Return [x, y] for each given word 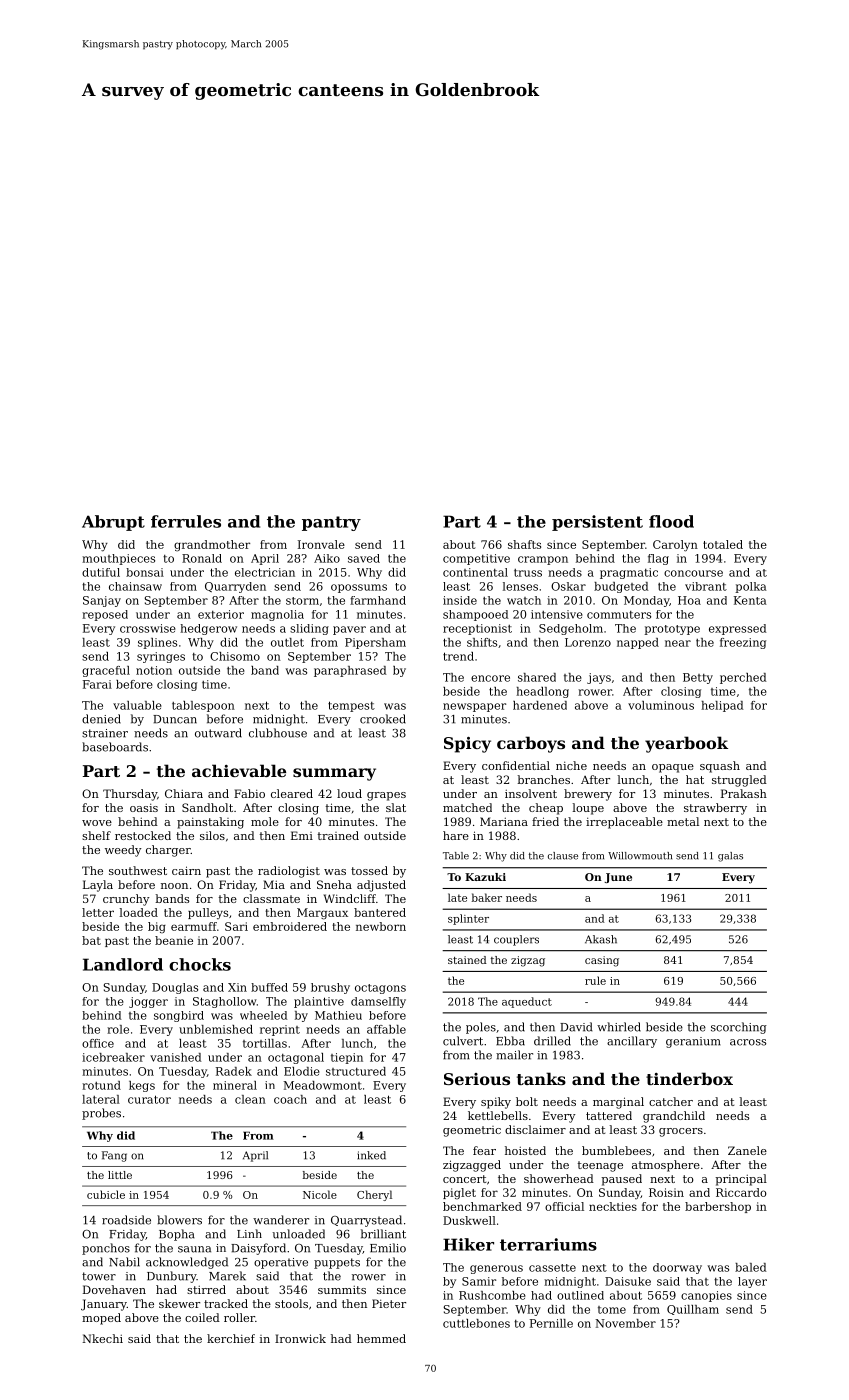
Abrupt [113, 523]
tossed [369, 870]
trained [338, 835]
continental [475, 572]
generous [496, 1269]
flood [671, 521]
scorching [739, 1028]
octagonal [296, 1058]
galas [730, 857]
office [98, 1043]
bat [91, 940]
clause [563, 856]
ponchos [106, 1249]
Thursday [130, 795]
